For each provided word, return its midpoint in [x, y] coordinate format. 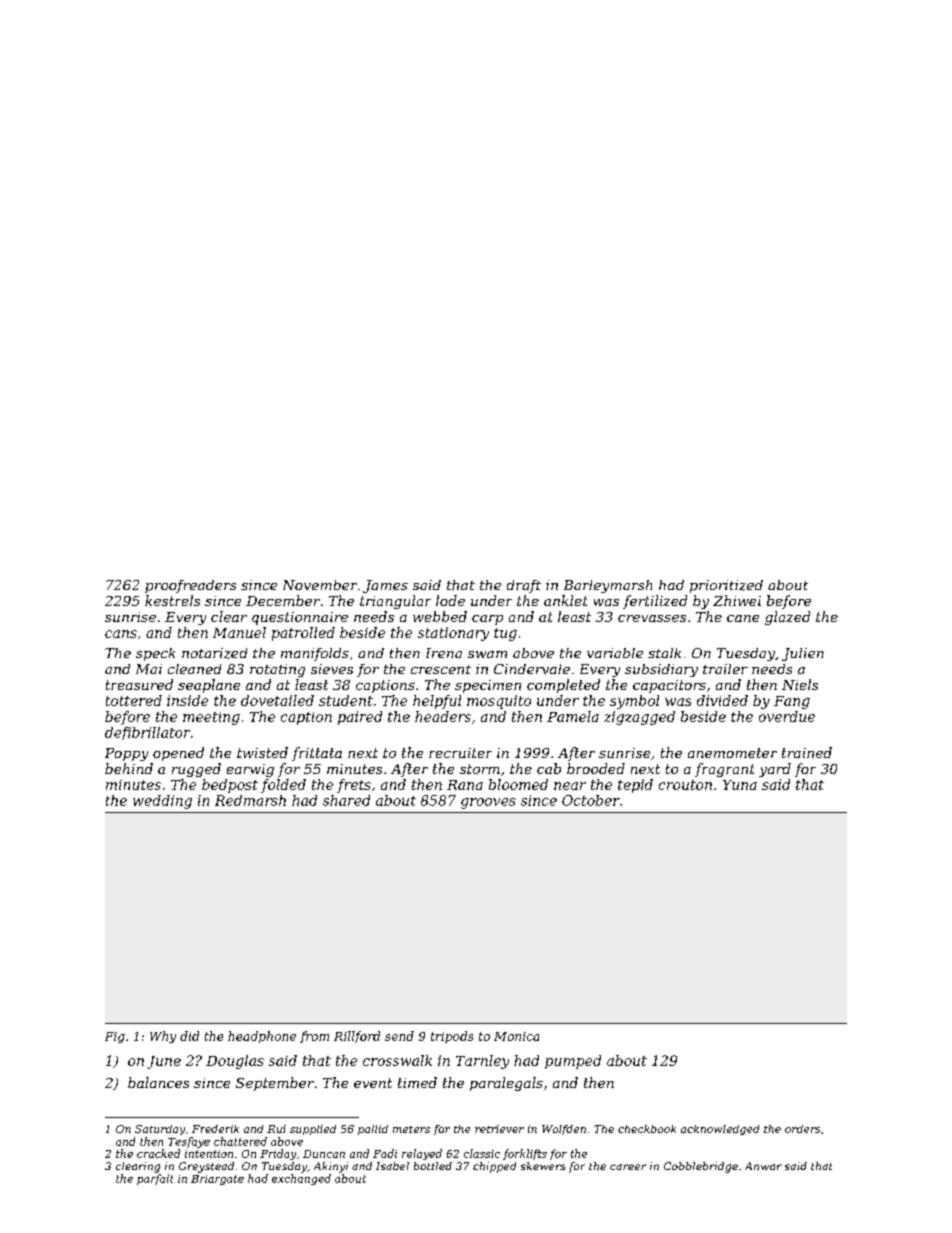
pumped [573, 1062]
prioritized [726, 586]
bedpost [230, 786]
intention [209, 1154]
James [385, 586]
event [373, 1083]
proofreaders [190, 586]
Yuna [740, 785]
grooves [488, 803]
